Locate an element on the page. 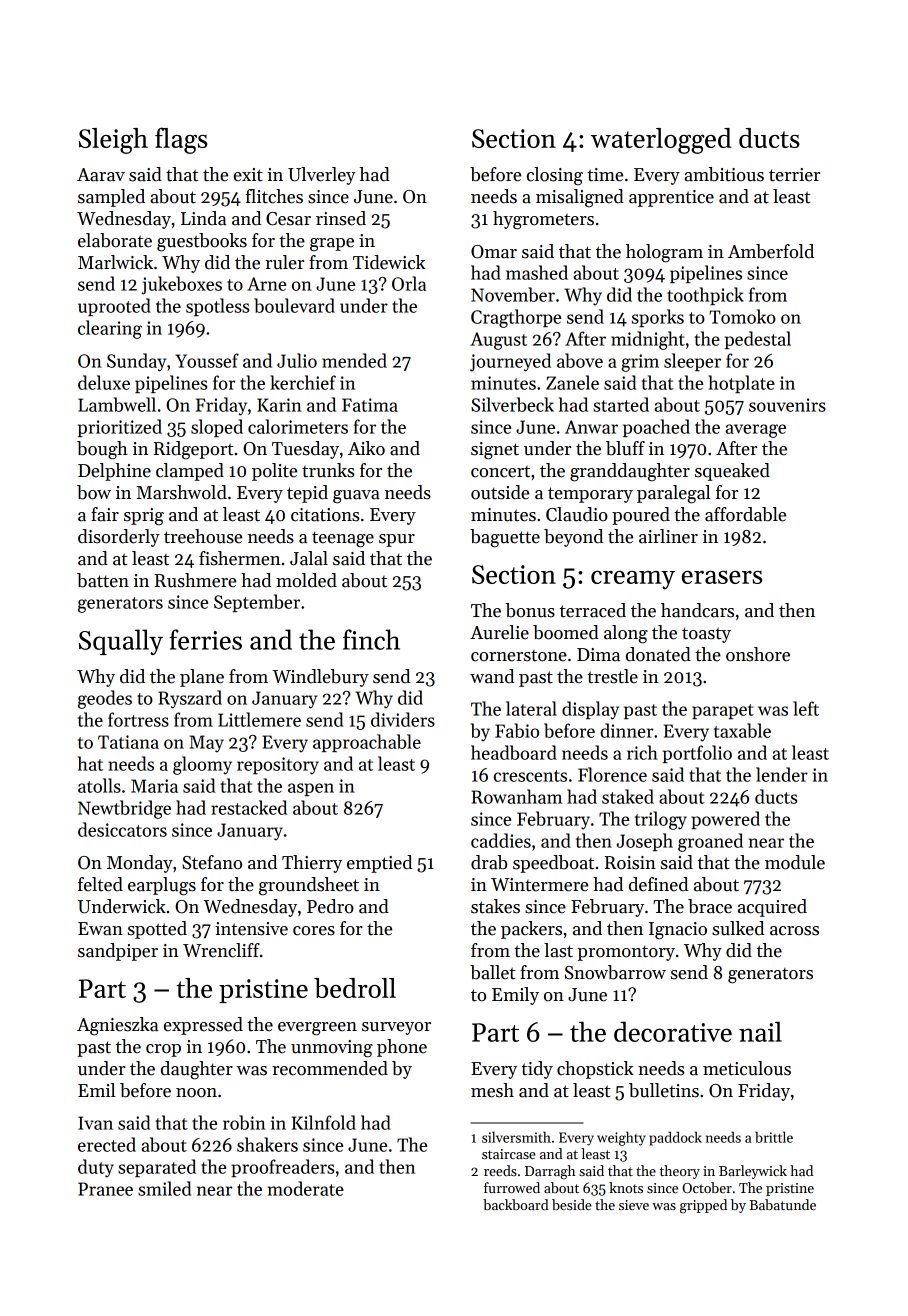  Amberfold is located at coordinates (771, 251).
